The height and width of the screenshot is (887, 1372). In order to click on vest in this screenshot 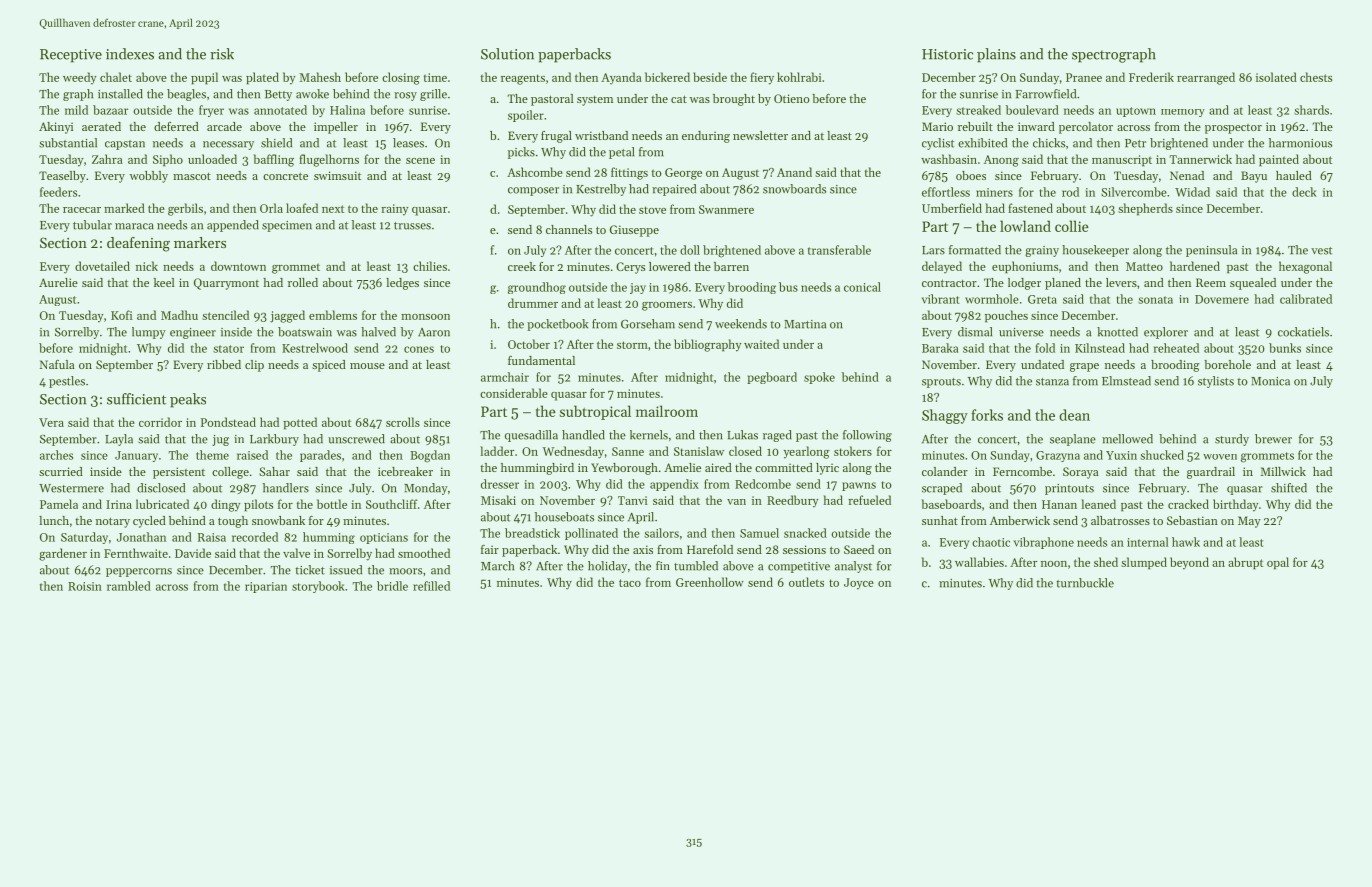, I will do `click(1321, 251)`.
